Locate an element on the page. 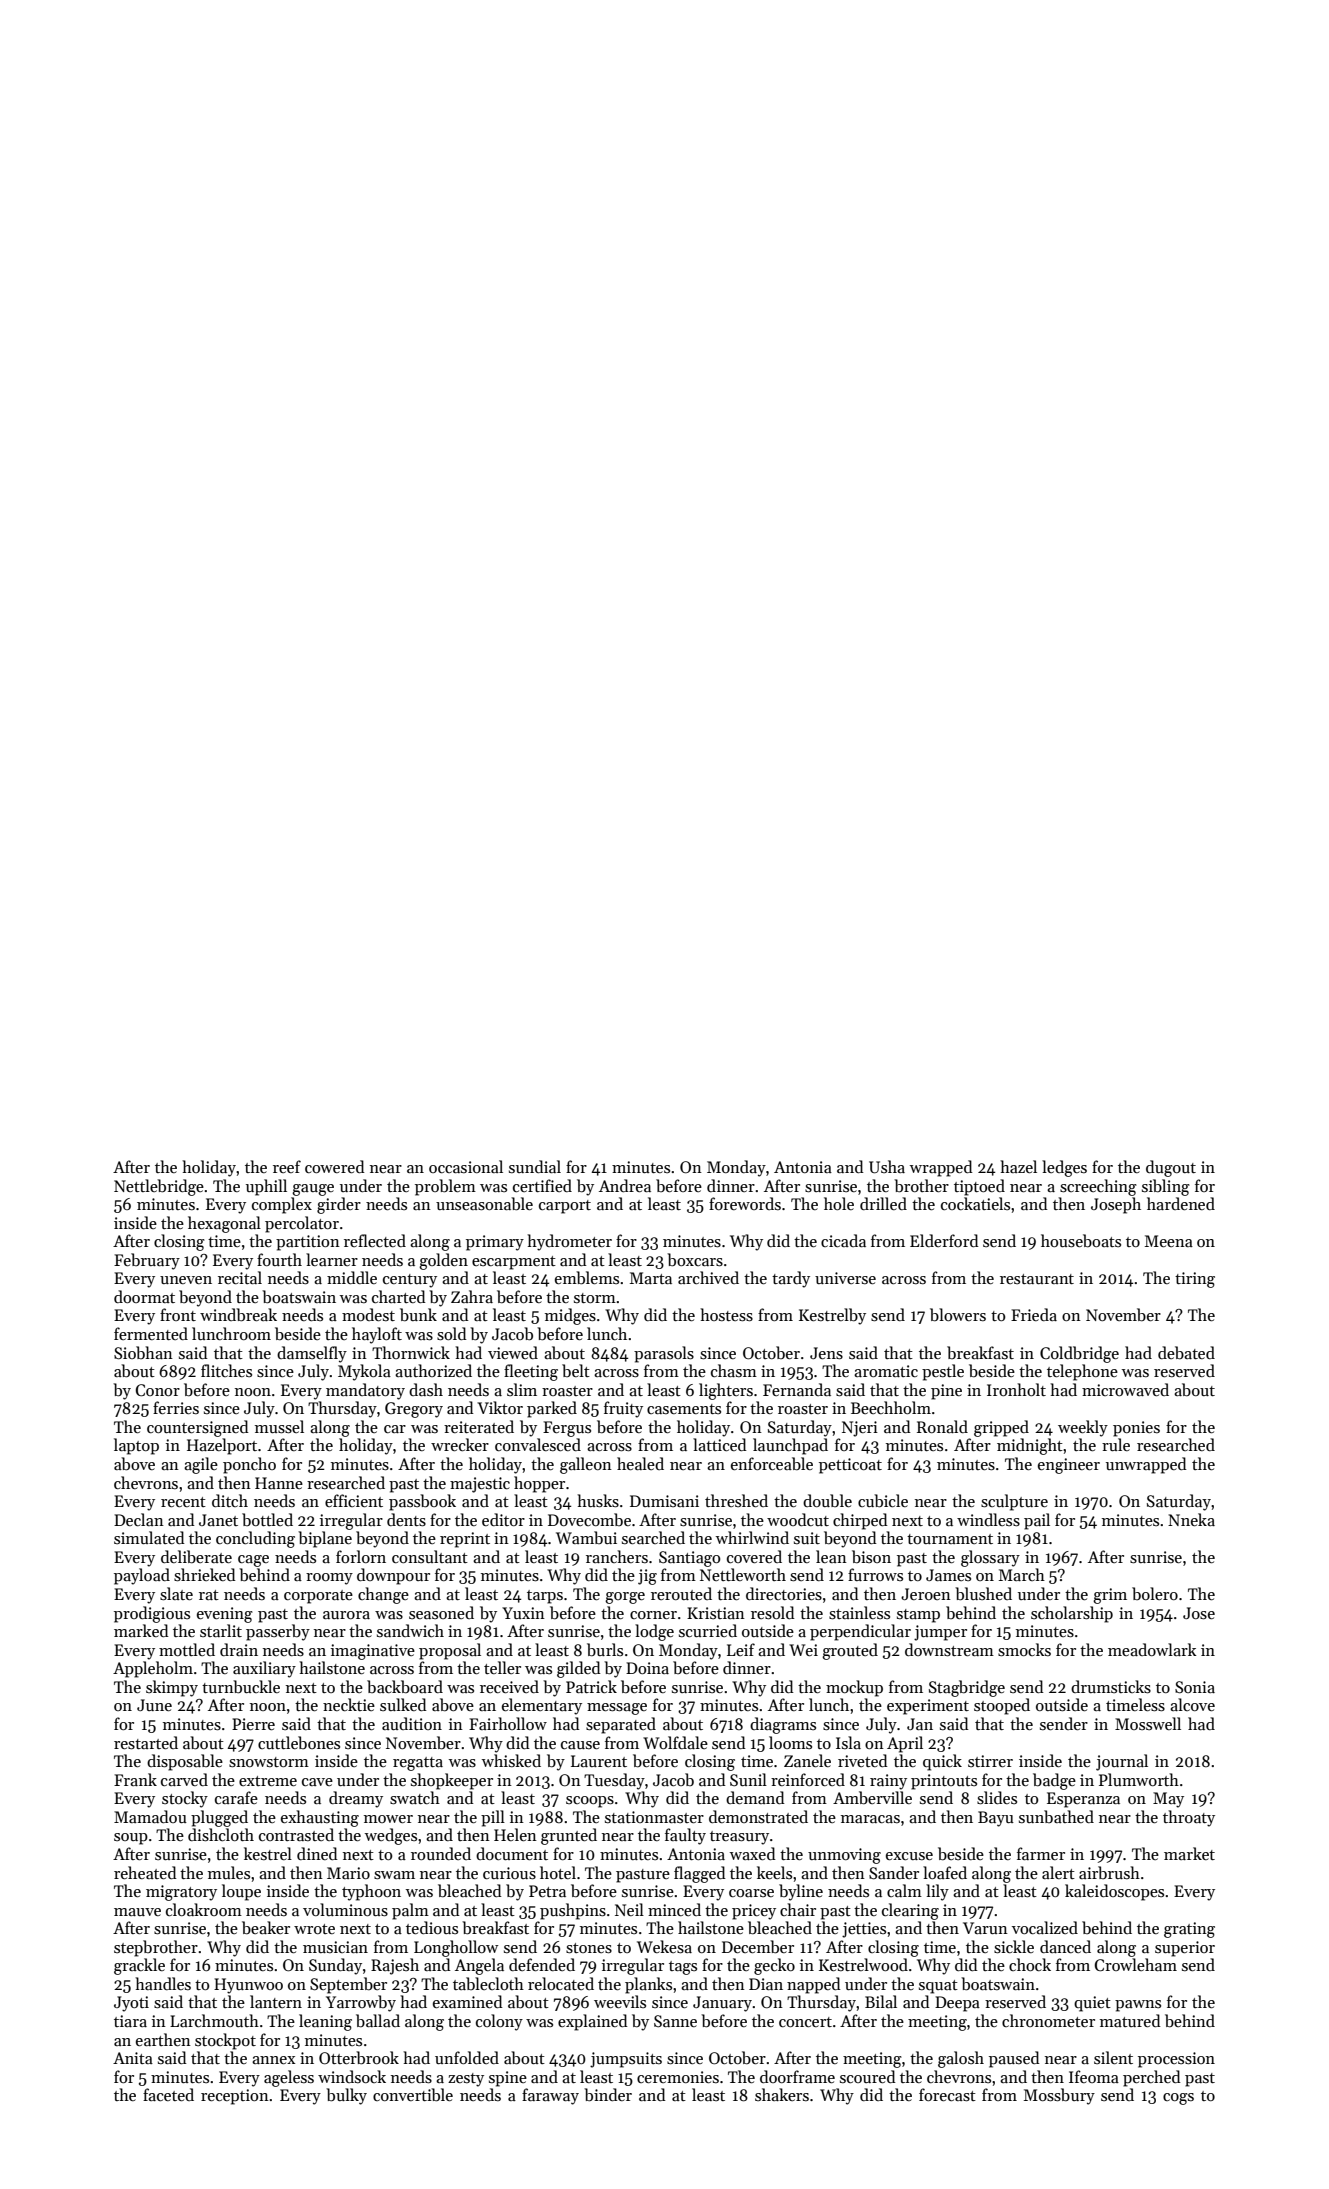  occasional is located at coordinates (466, 1166).
